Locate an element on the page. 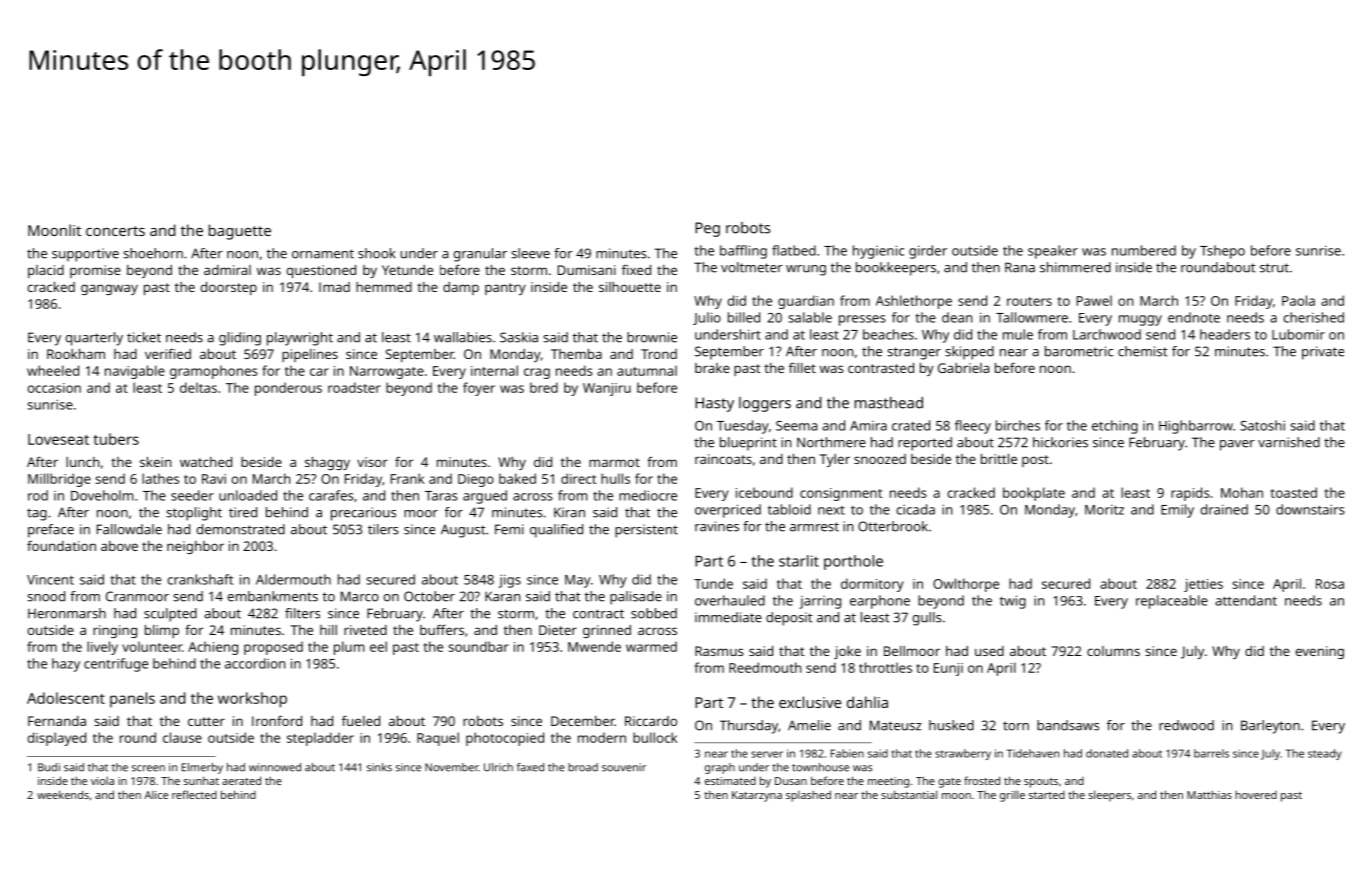  watched is located at coordinates (206, 462).
